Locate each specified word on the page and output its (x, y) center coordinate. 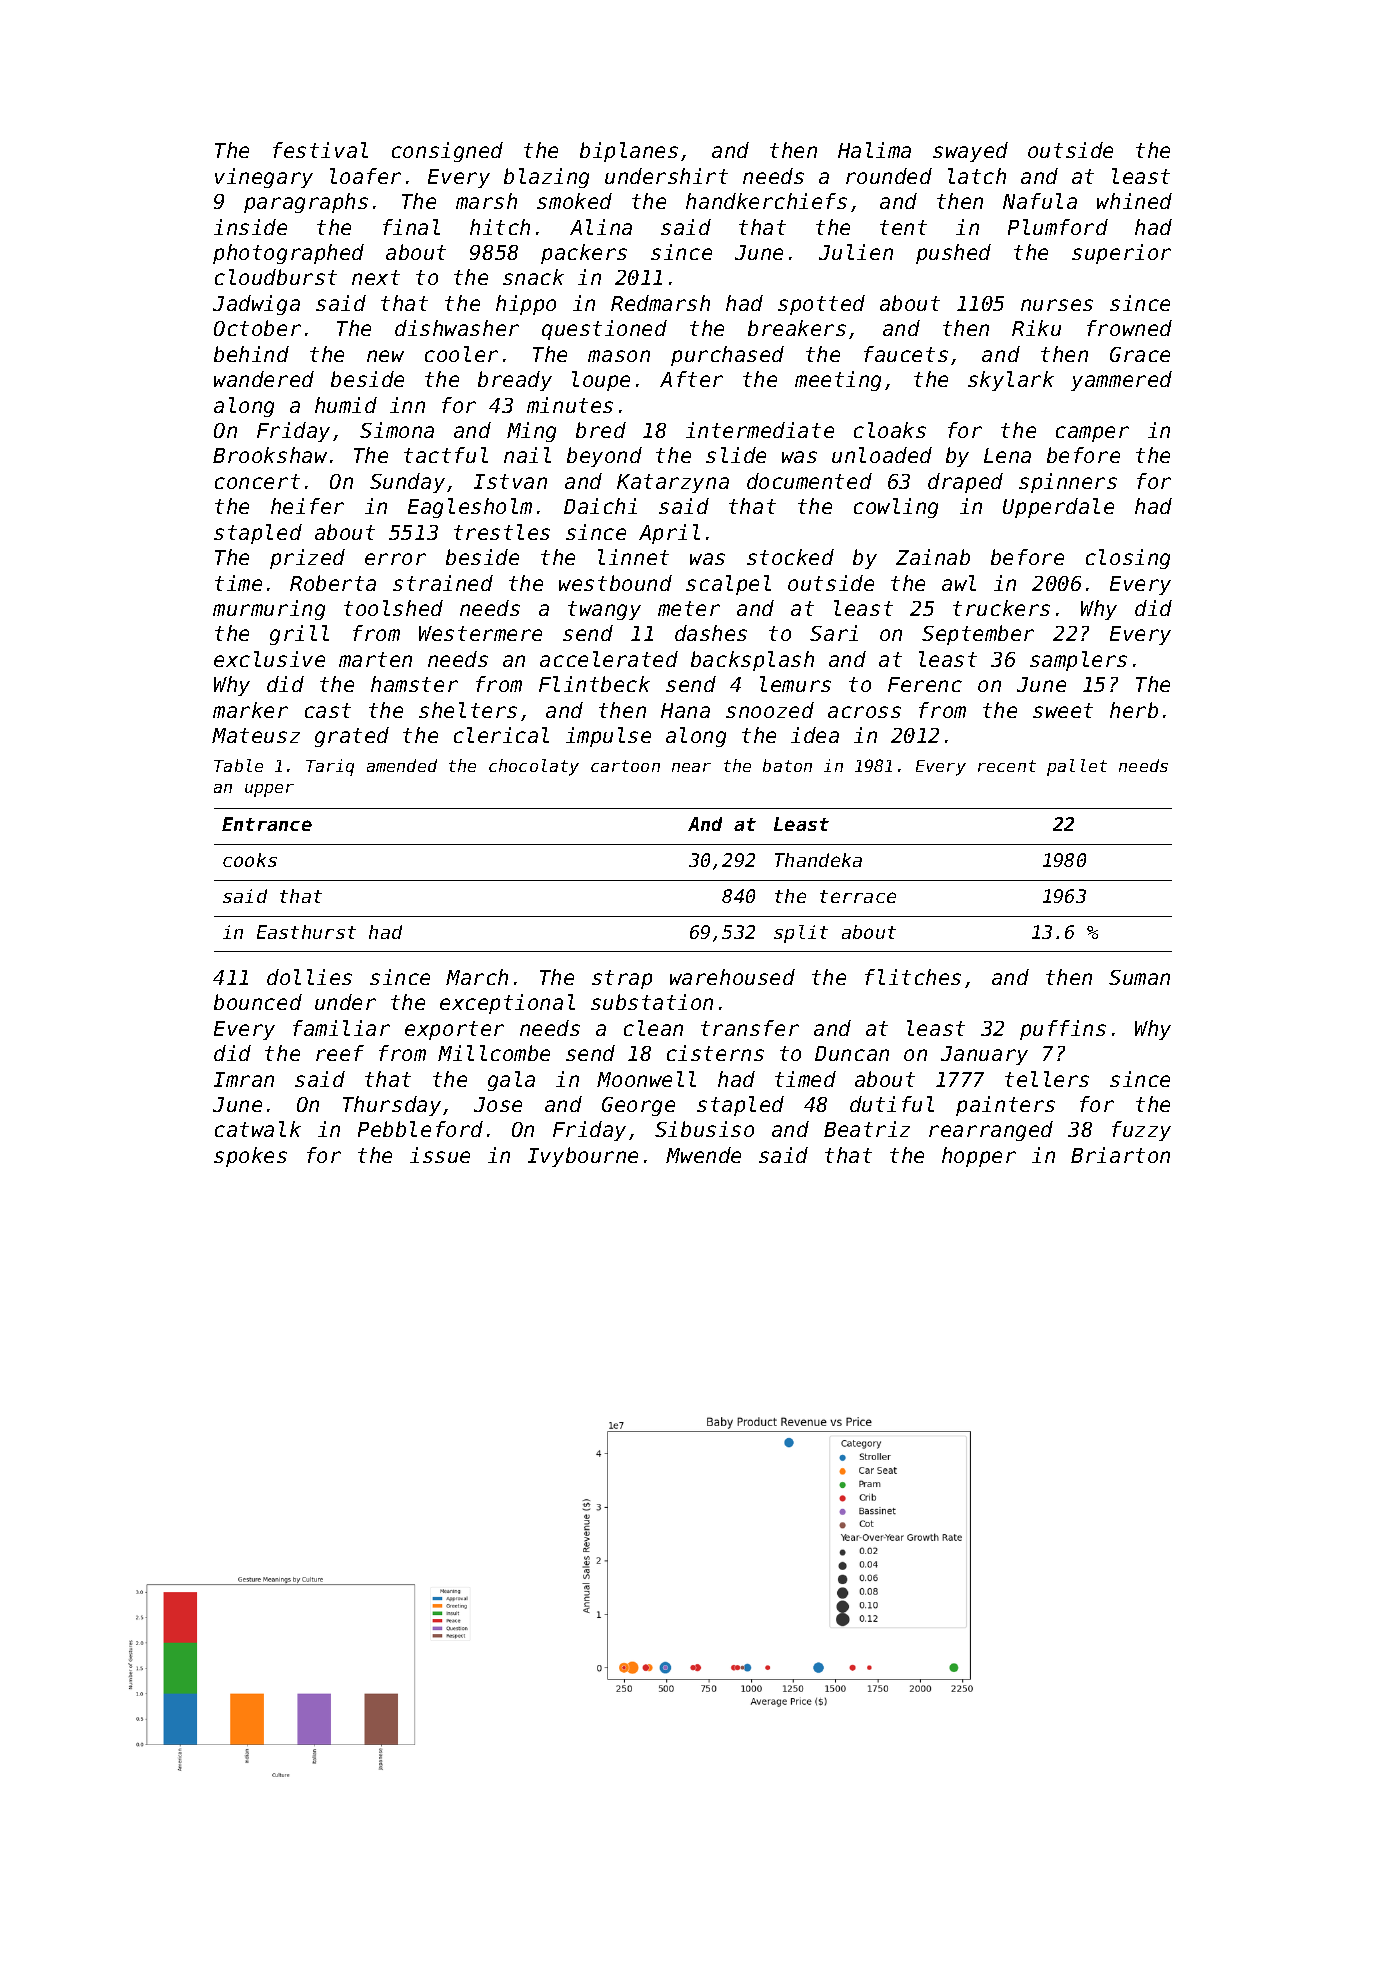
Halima (874, 150)
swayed (970, 152)
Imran (244, 1079)
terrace (858, 896)
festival (320, 150)
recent (1007, 766)
